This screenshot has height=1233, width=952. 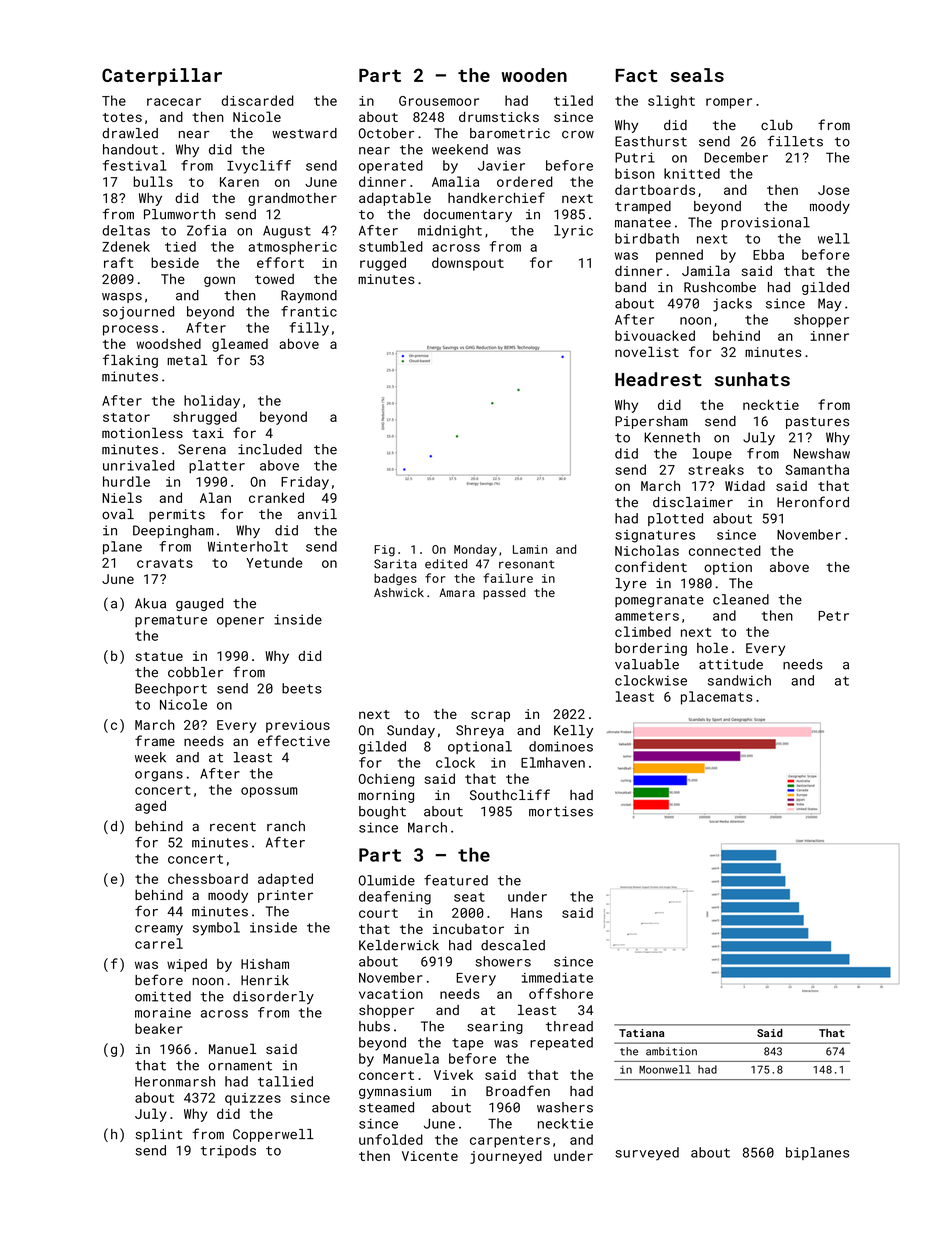 I want to click on included, so click(x=270, y=449).
